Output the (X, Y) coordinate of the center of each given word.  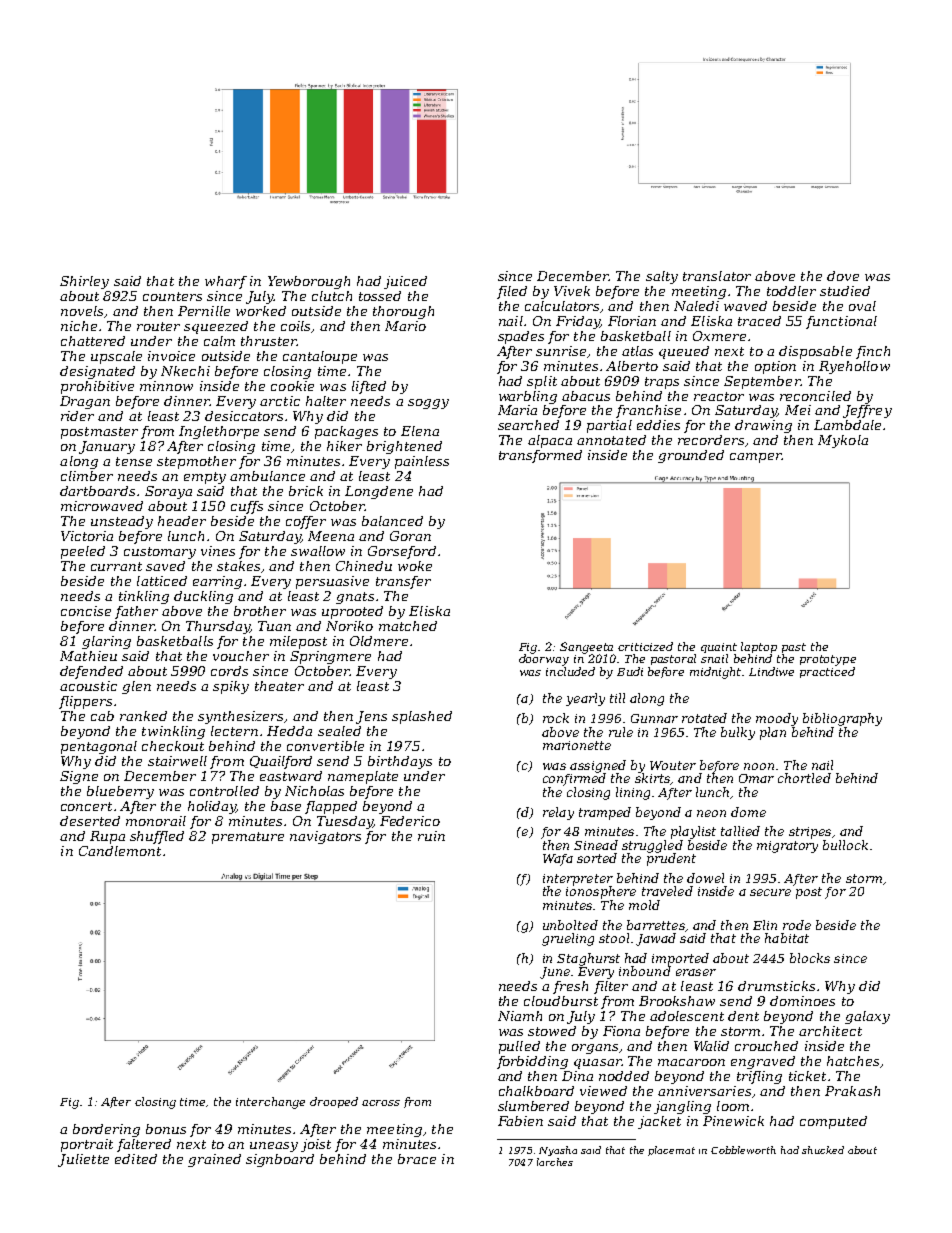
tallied (740, 831)
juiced (405, 282)
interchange (270, 1103)
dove (843, 276)
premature (248, 838)
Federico (410, 821)
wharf (226, 282)
